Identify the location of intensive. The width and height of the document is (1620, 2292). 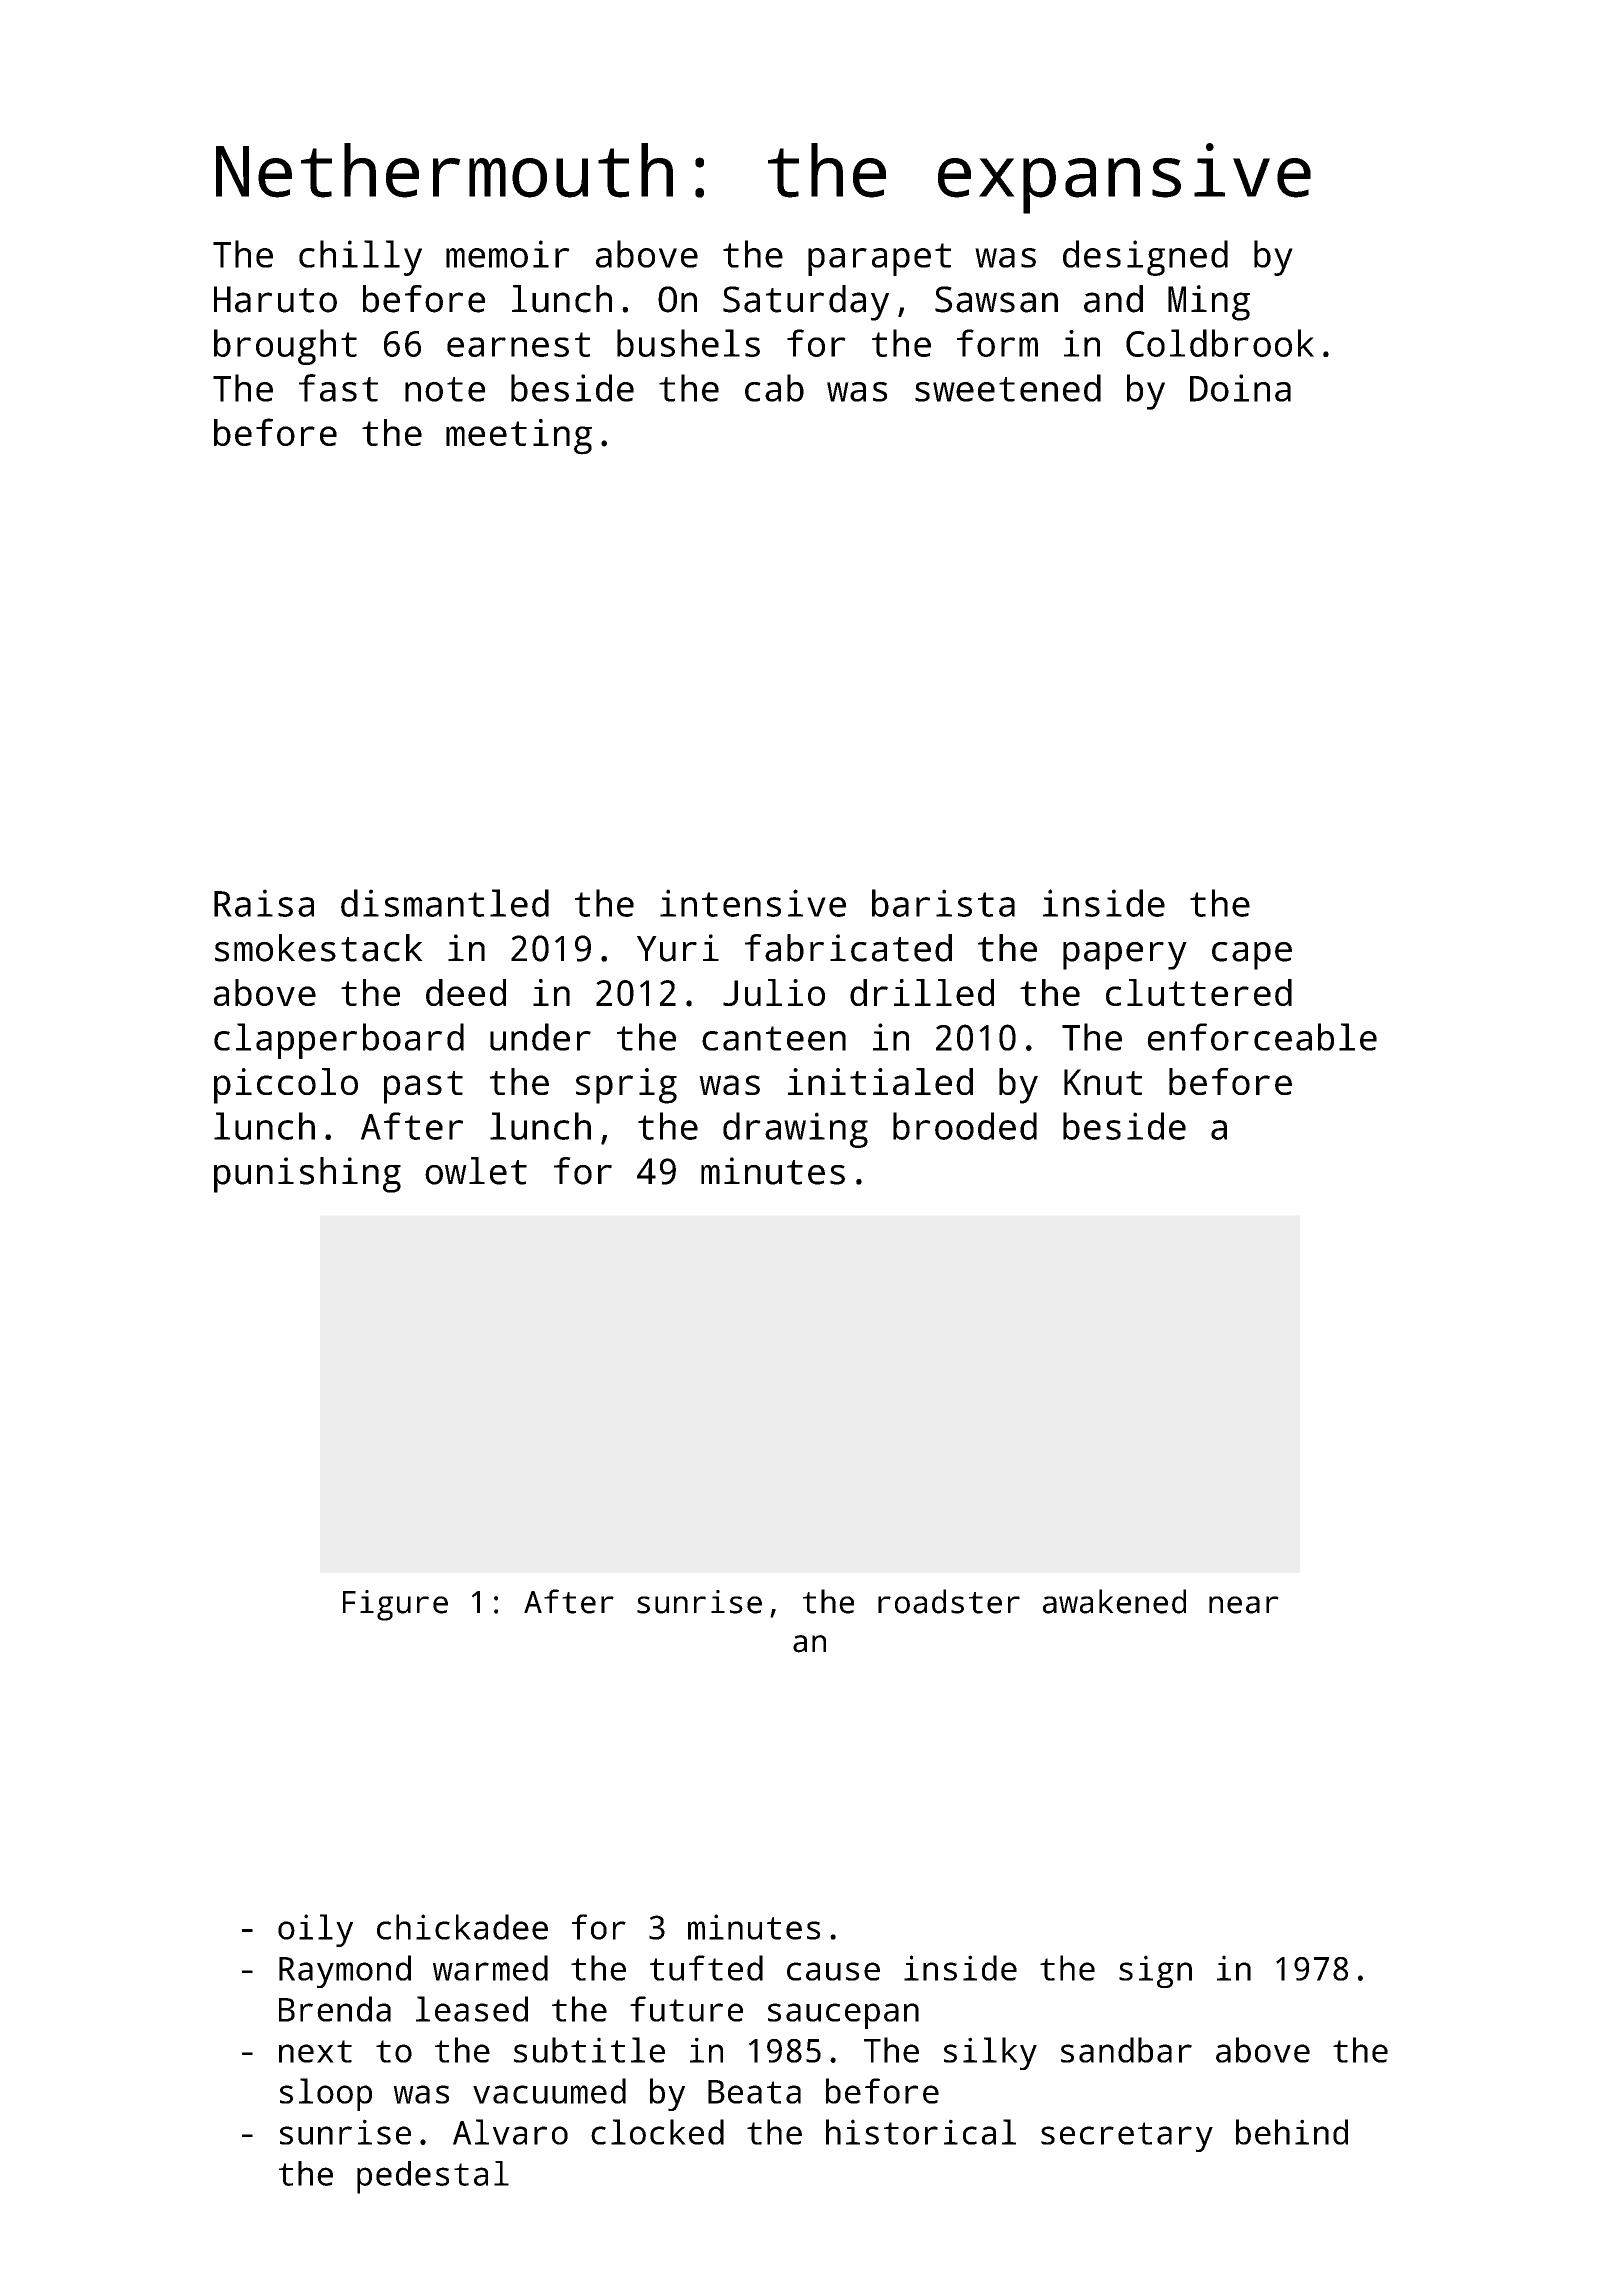
(753, 903).
